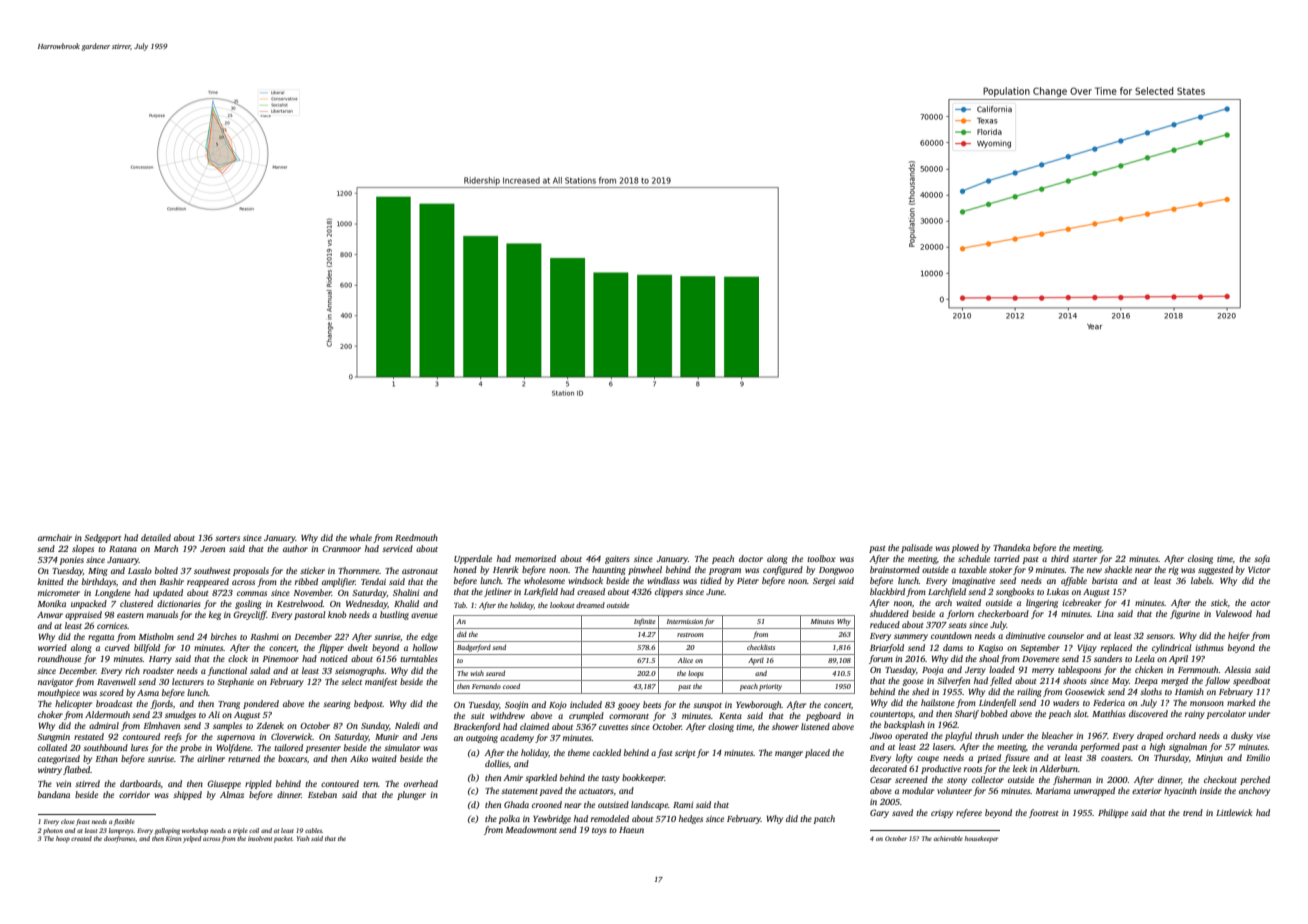 The width and height of the page is (1308, 924). What do you see at coordinates (885, 624) in the page?
I see `reduced` at bounding box center [885, 624].
